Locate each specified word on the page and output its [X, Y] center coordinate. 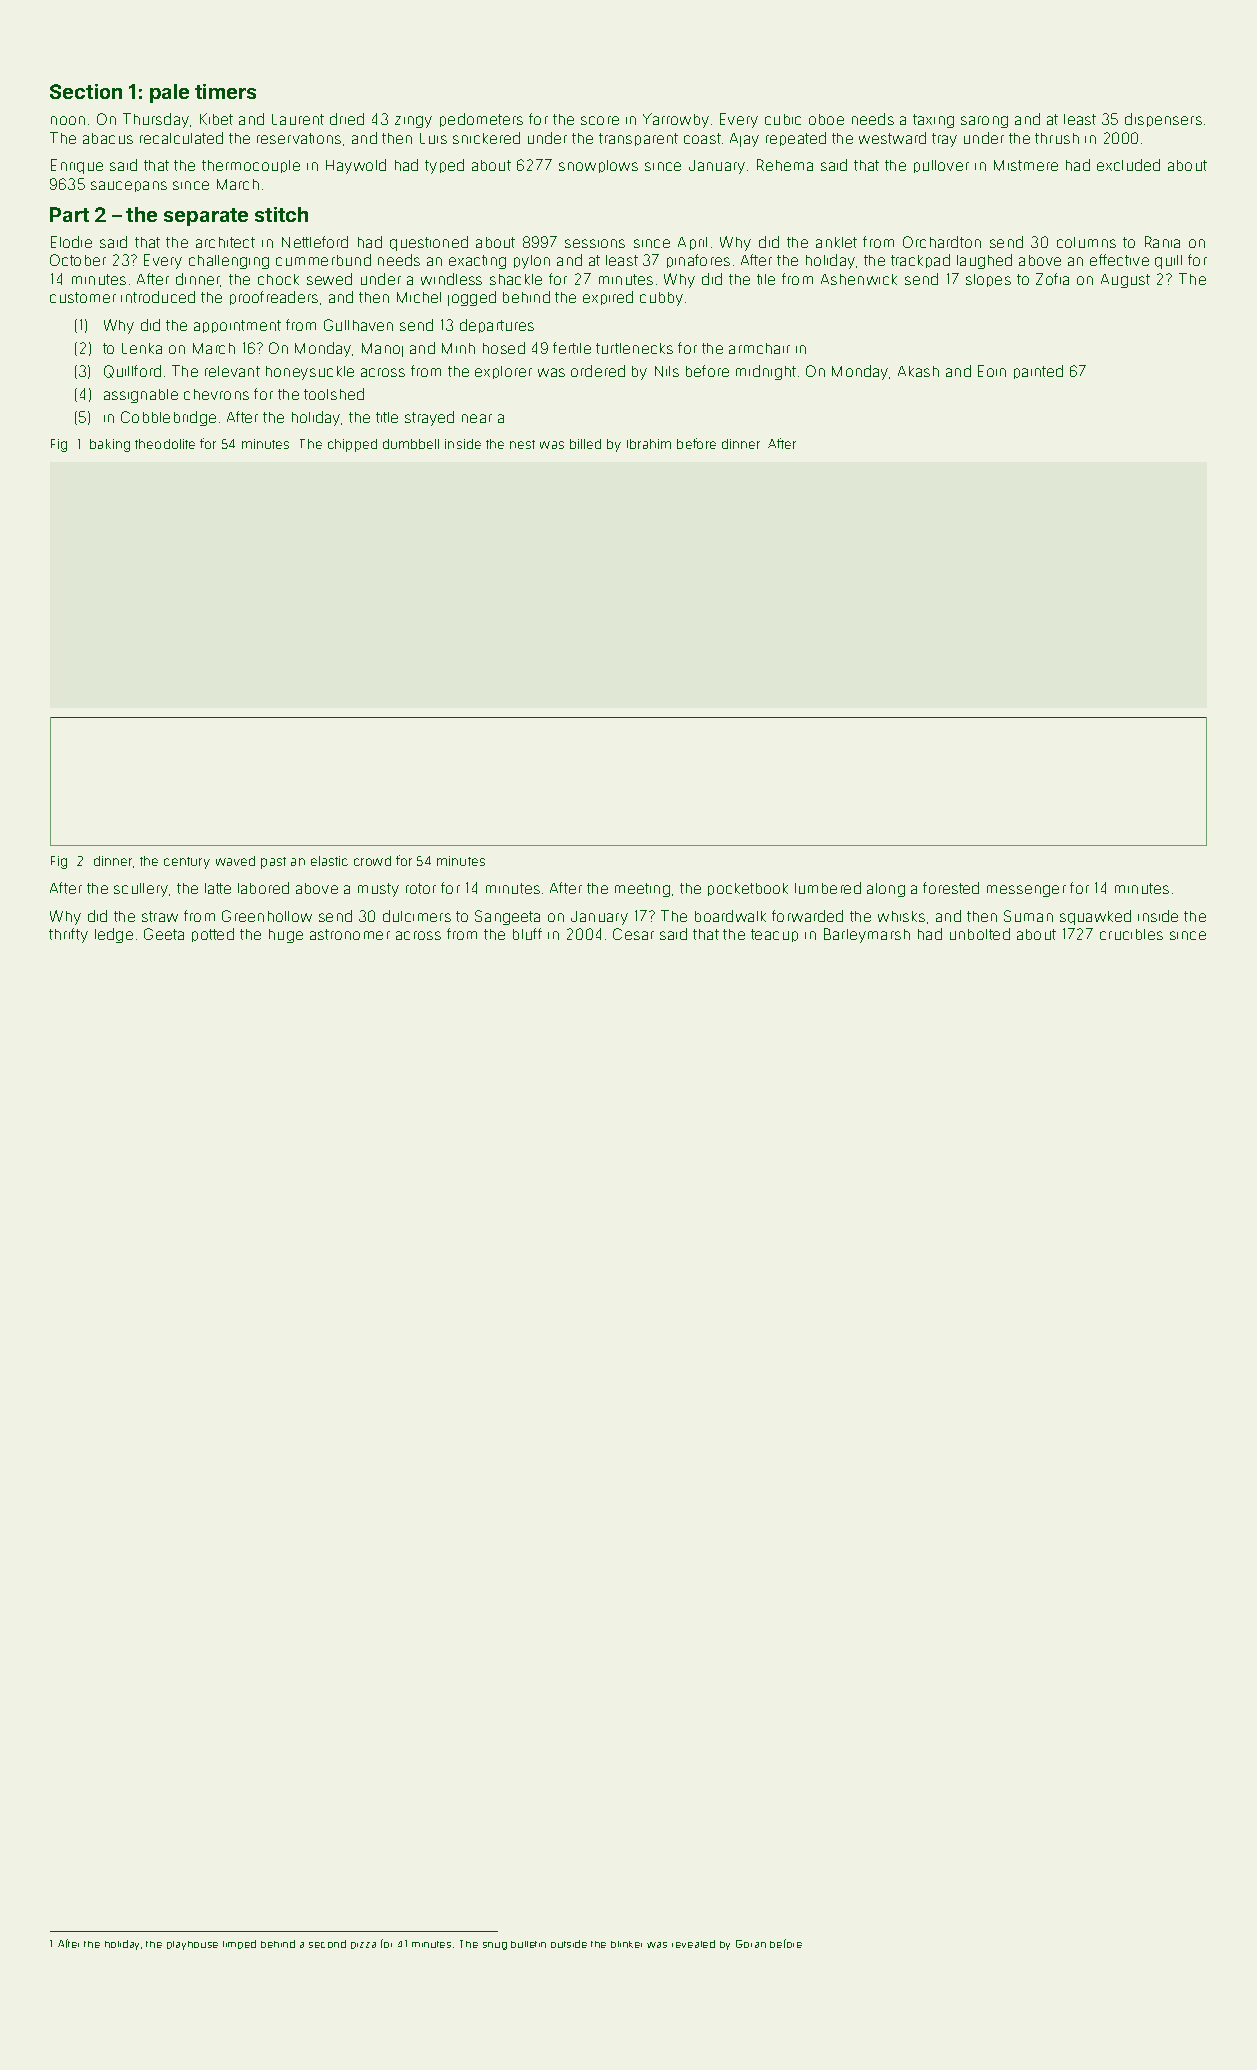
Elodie [71, 242]
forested [951, 888]
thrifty [68, 935]
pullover [941, 166]
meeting [642, 890]
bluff [527, 934]
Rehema [785, 165]
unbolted [980, 934]
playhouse [192, 1945]
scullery [141, 890]
